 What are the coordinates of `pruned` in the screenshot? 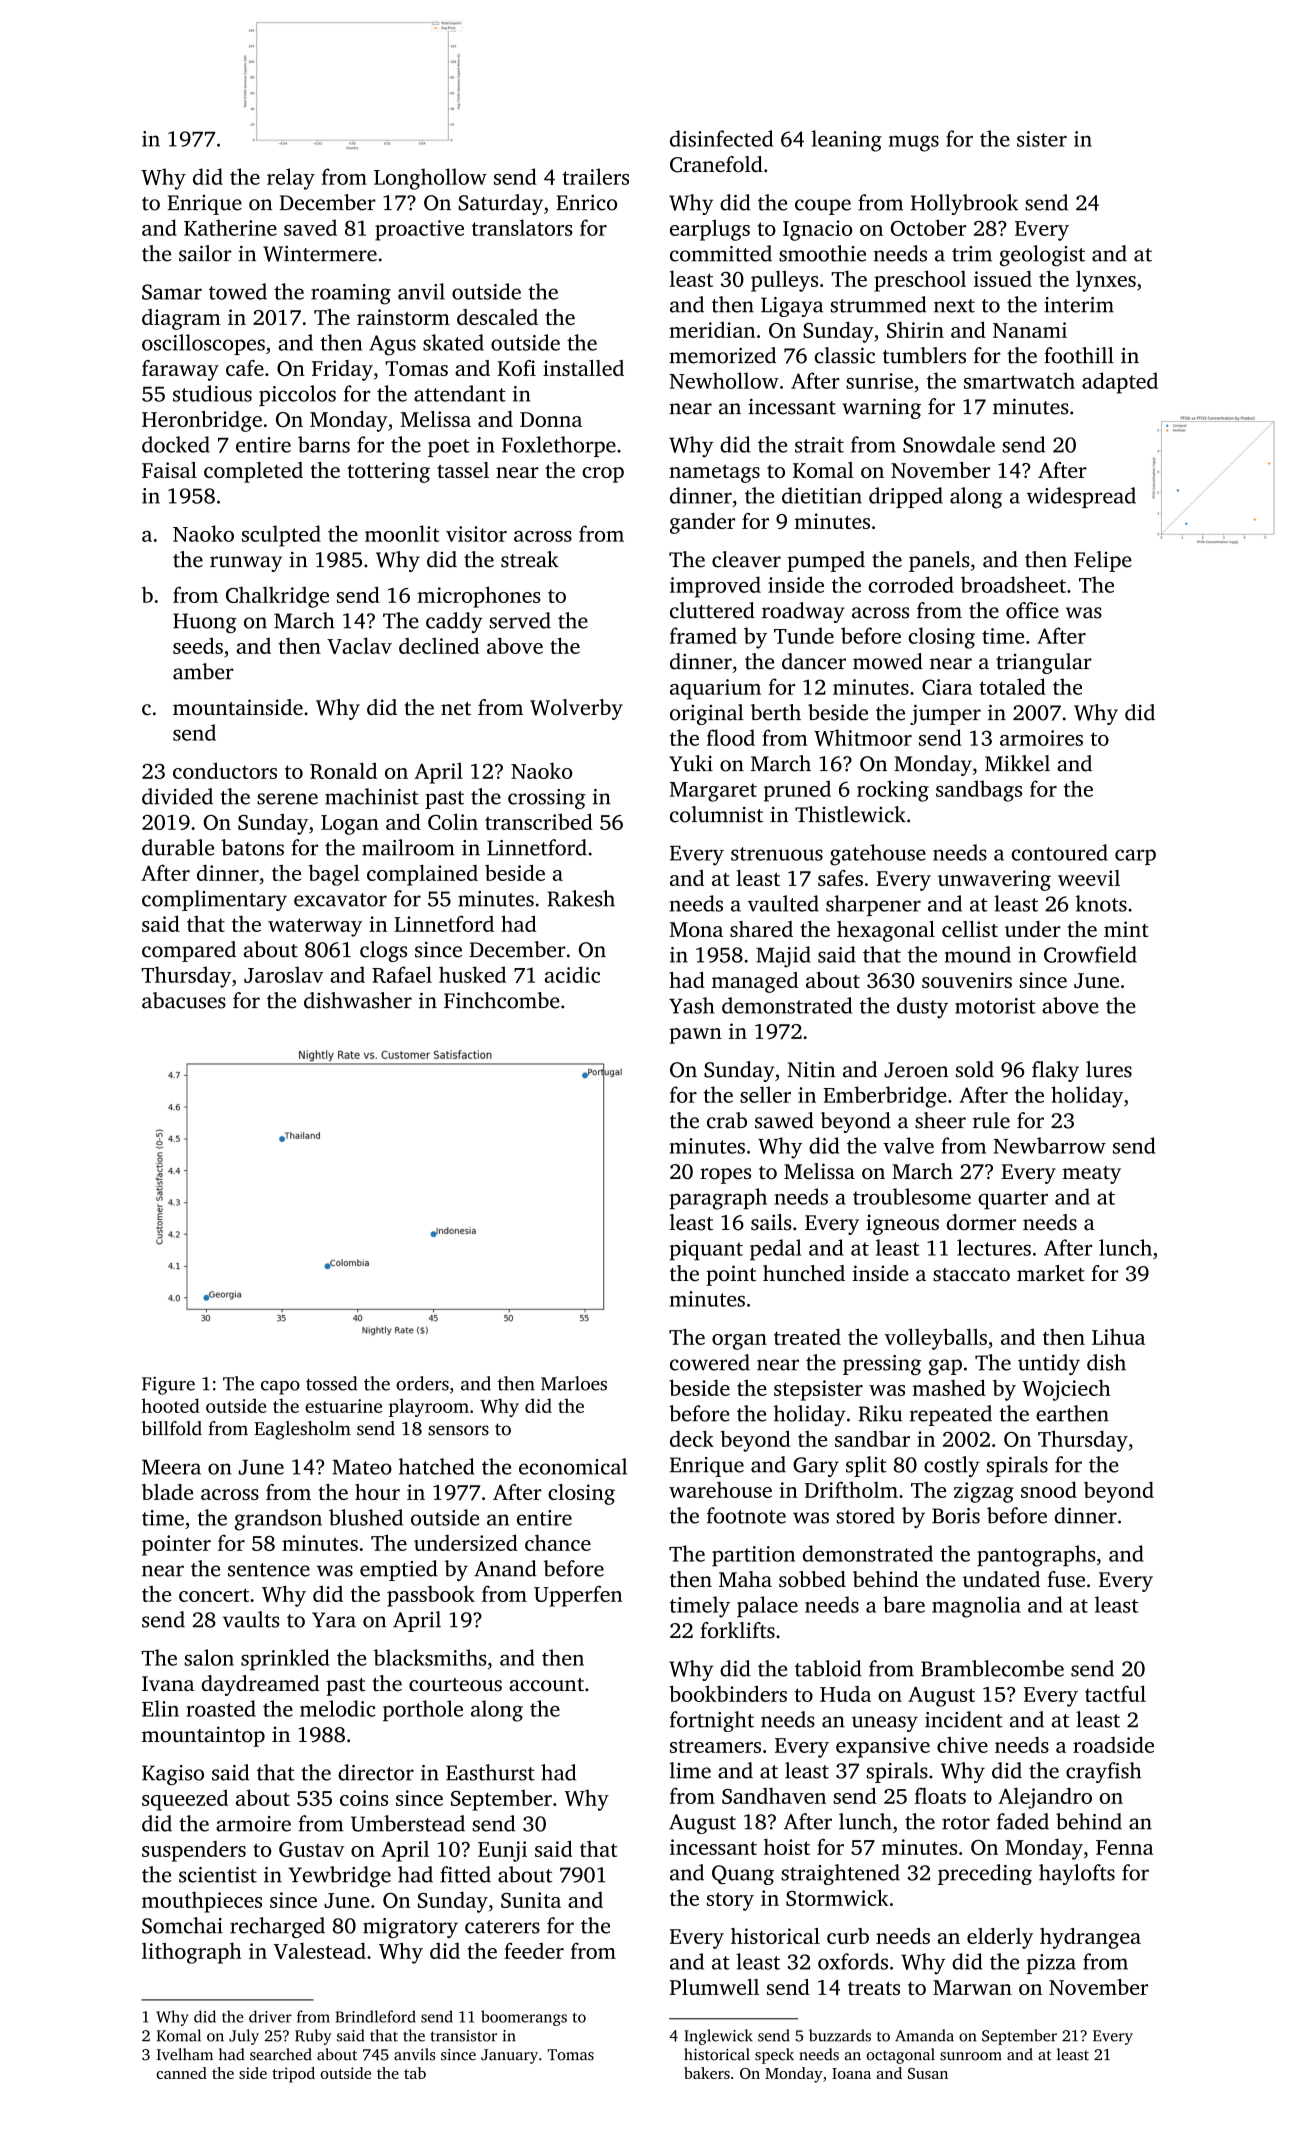 It's located at (797, 791).
